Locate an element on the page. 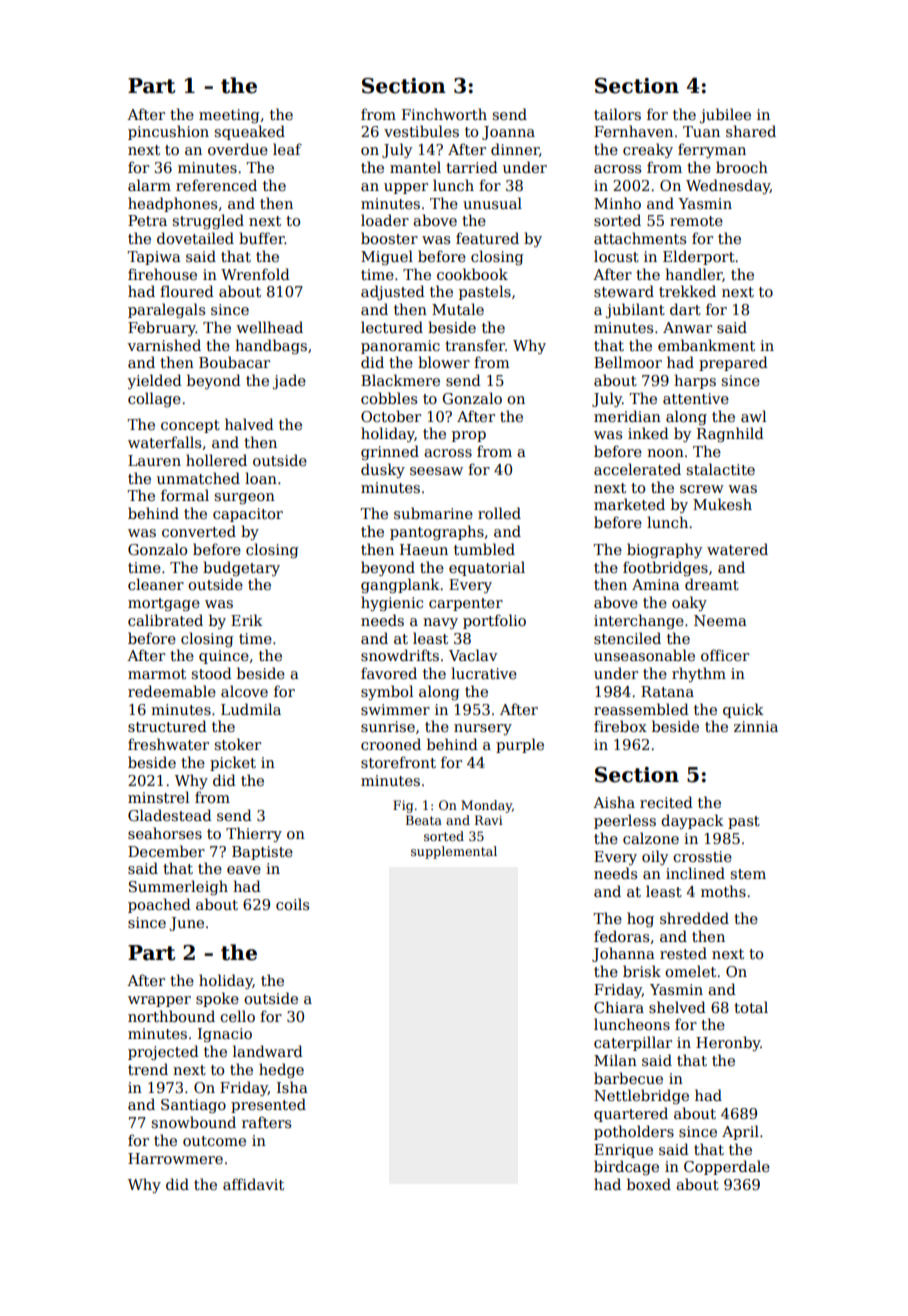 The height and width of the document is (1316, 908). landward is located at coordinates (268, 1051).
